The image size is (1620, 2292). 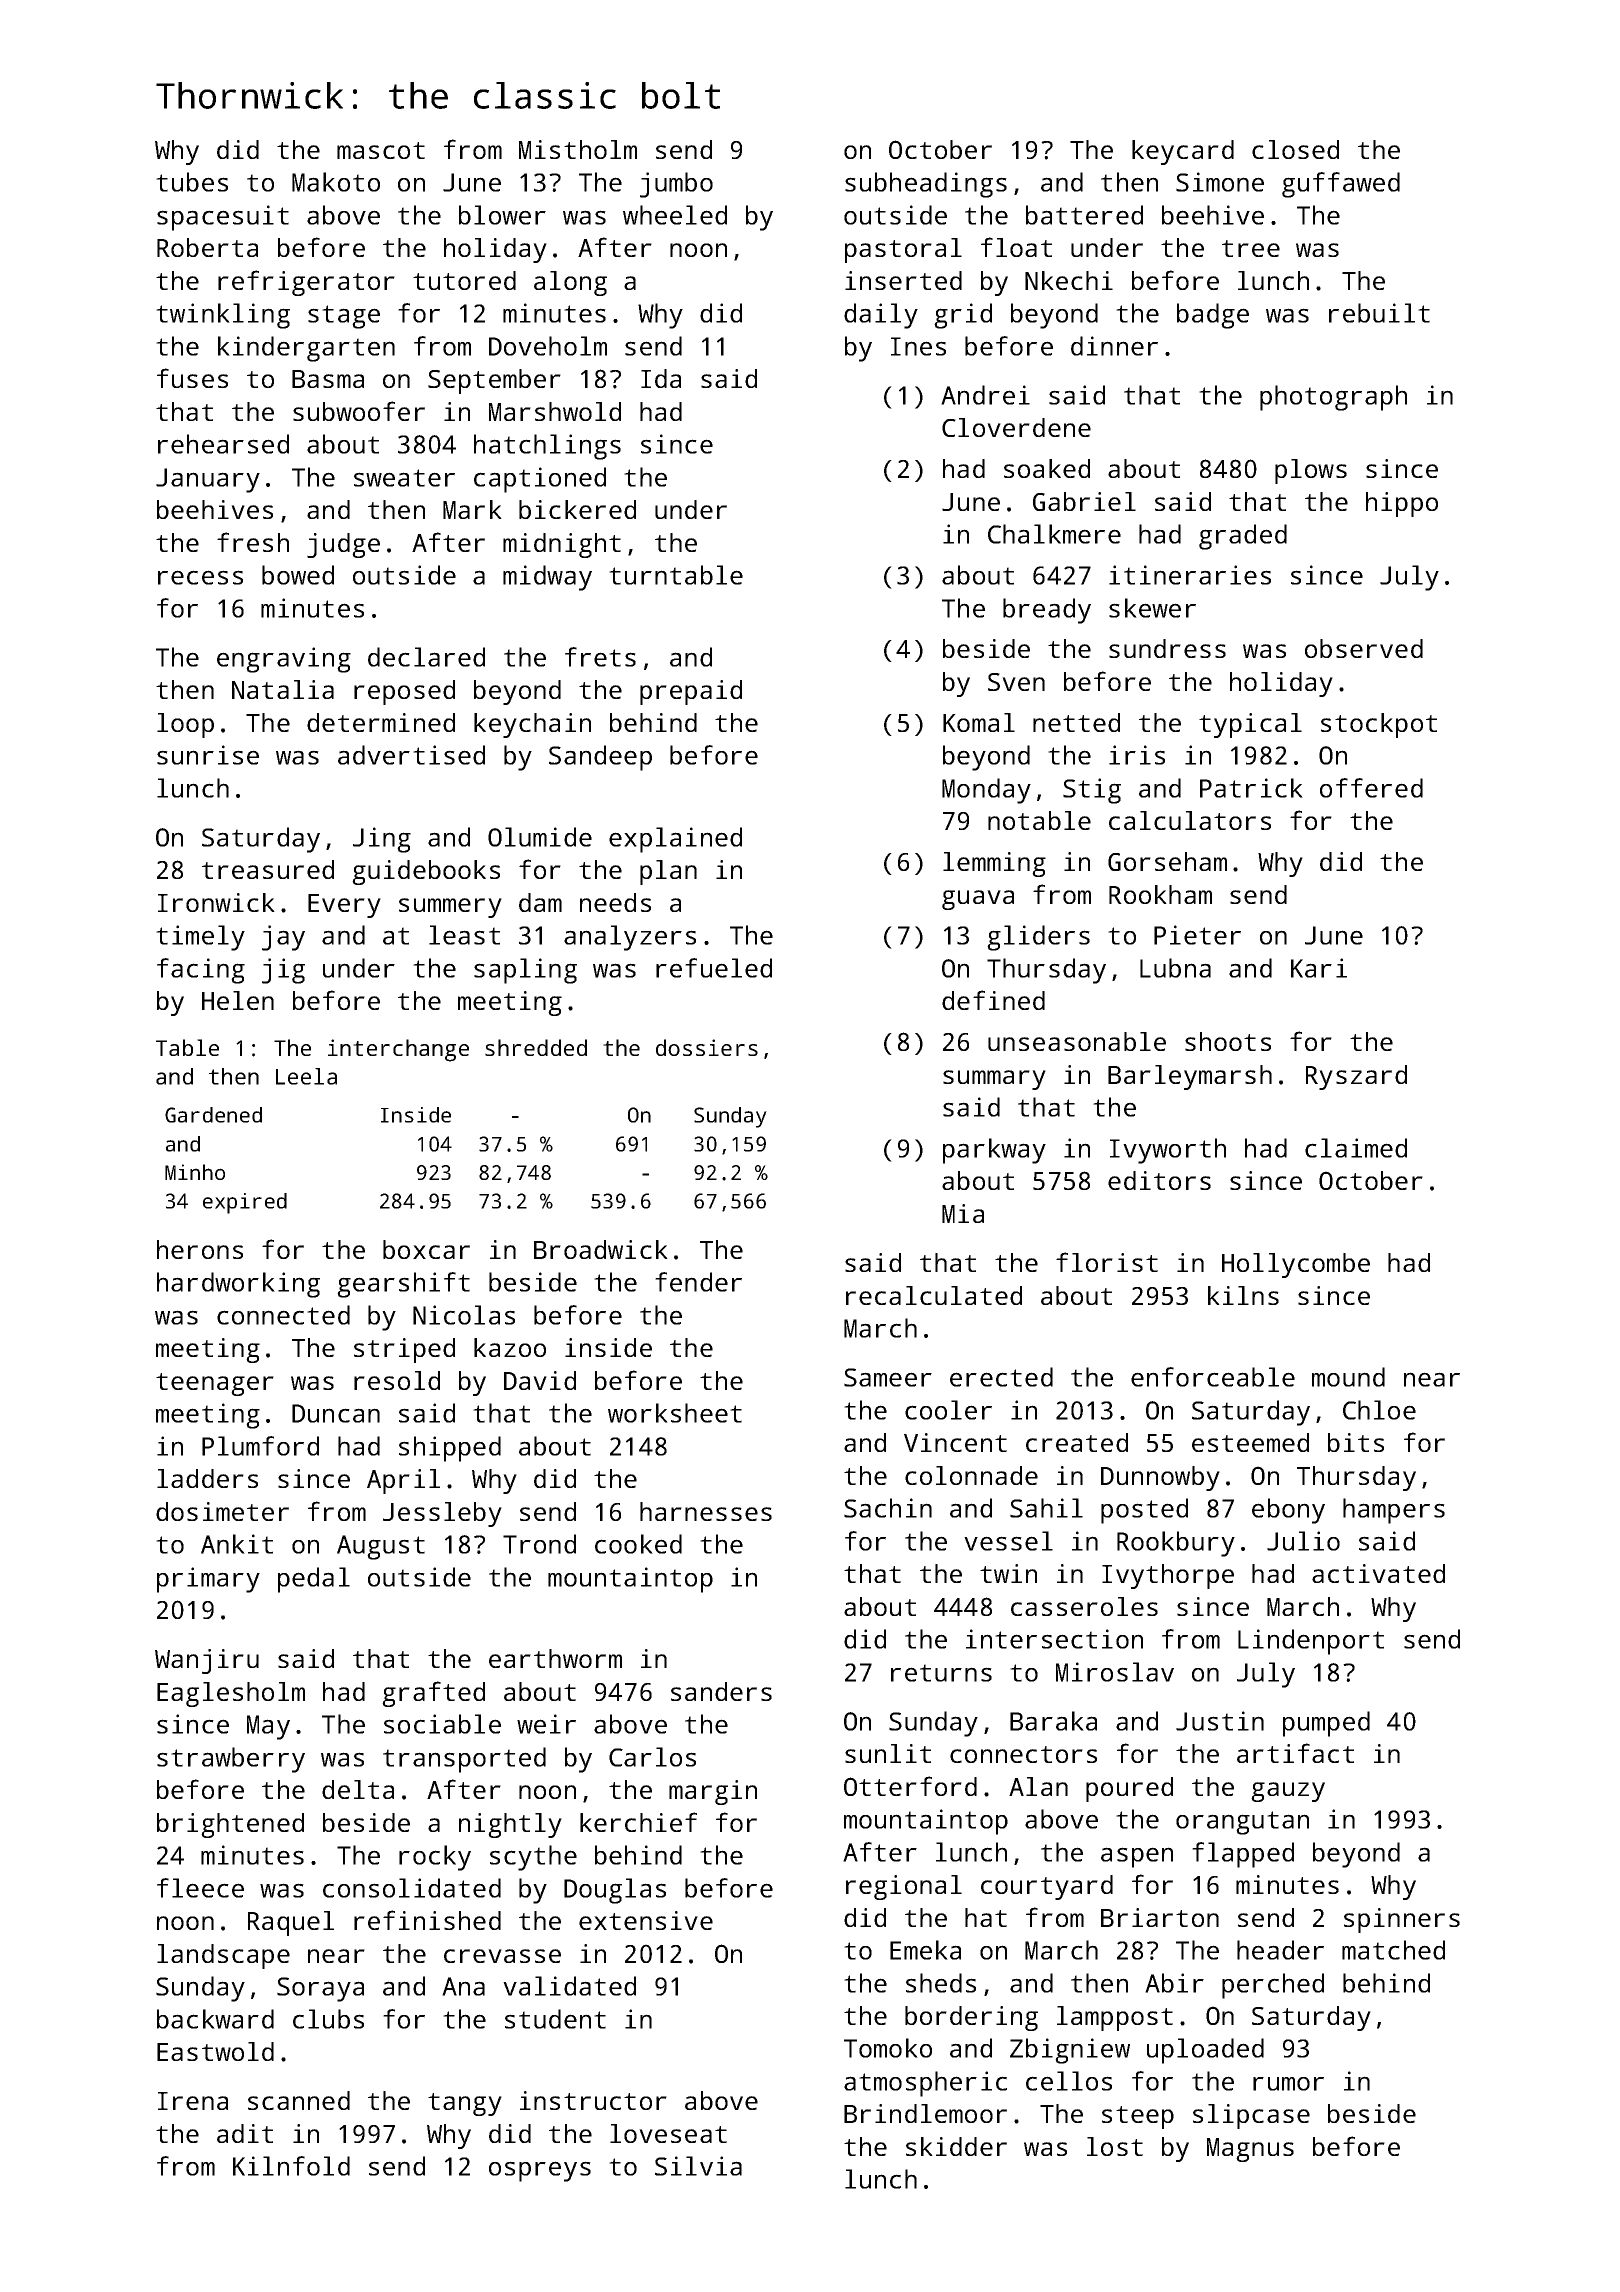 I want to click on rumor, so click(x=1288, y=2084).
